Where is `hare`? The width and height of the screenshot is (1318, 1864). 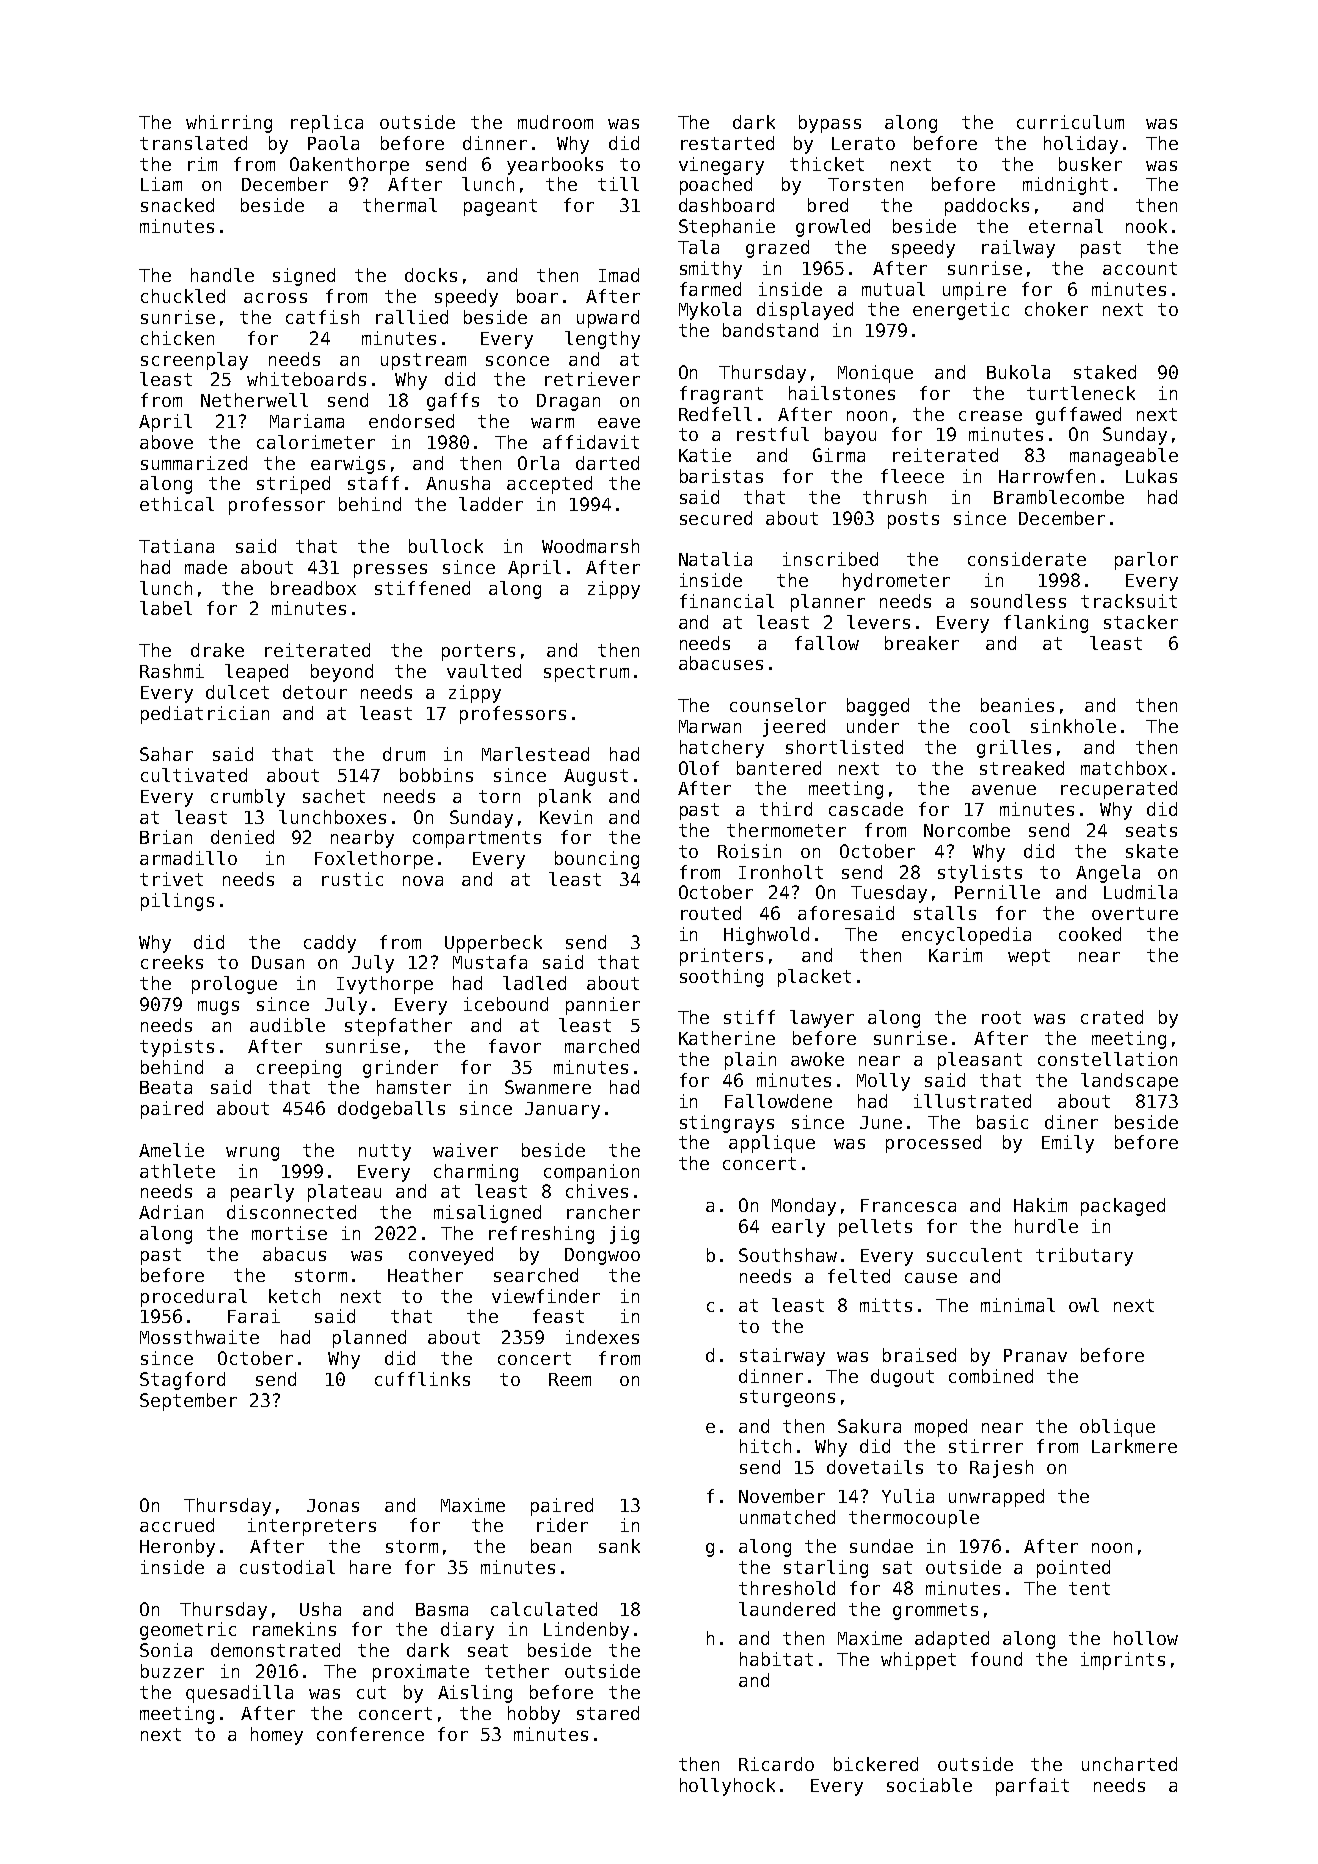 hare is located at coordinates (370, 1567).
